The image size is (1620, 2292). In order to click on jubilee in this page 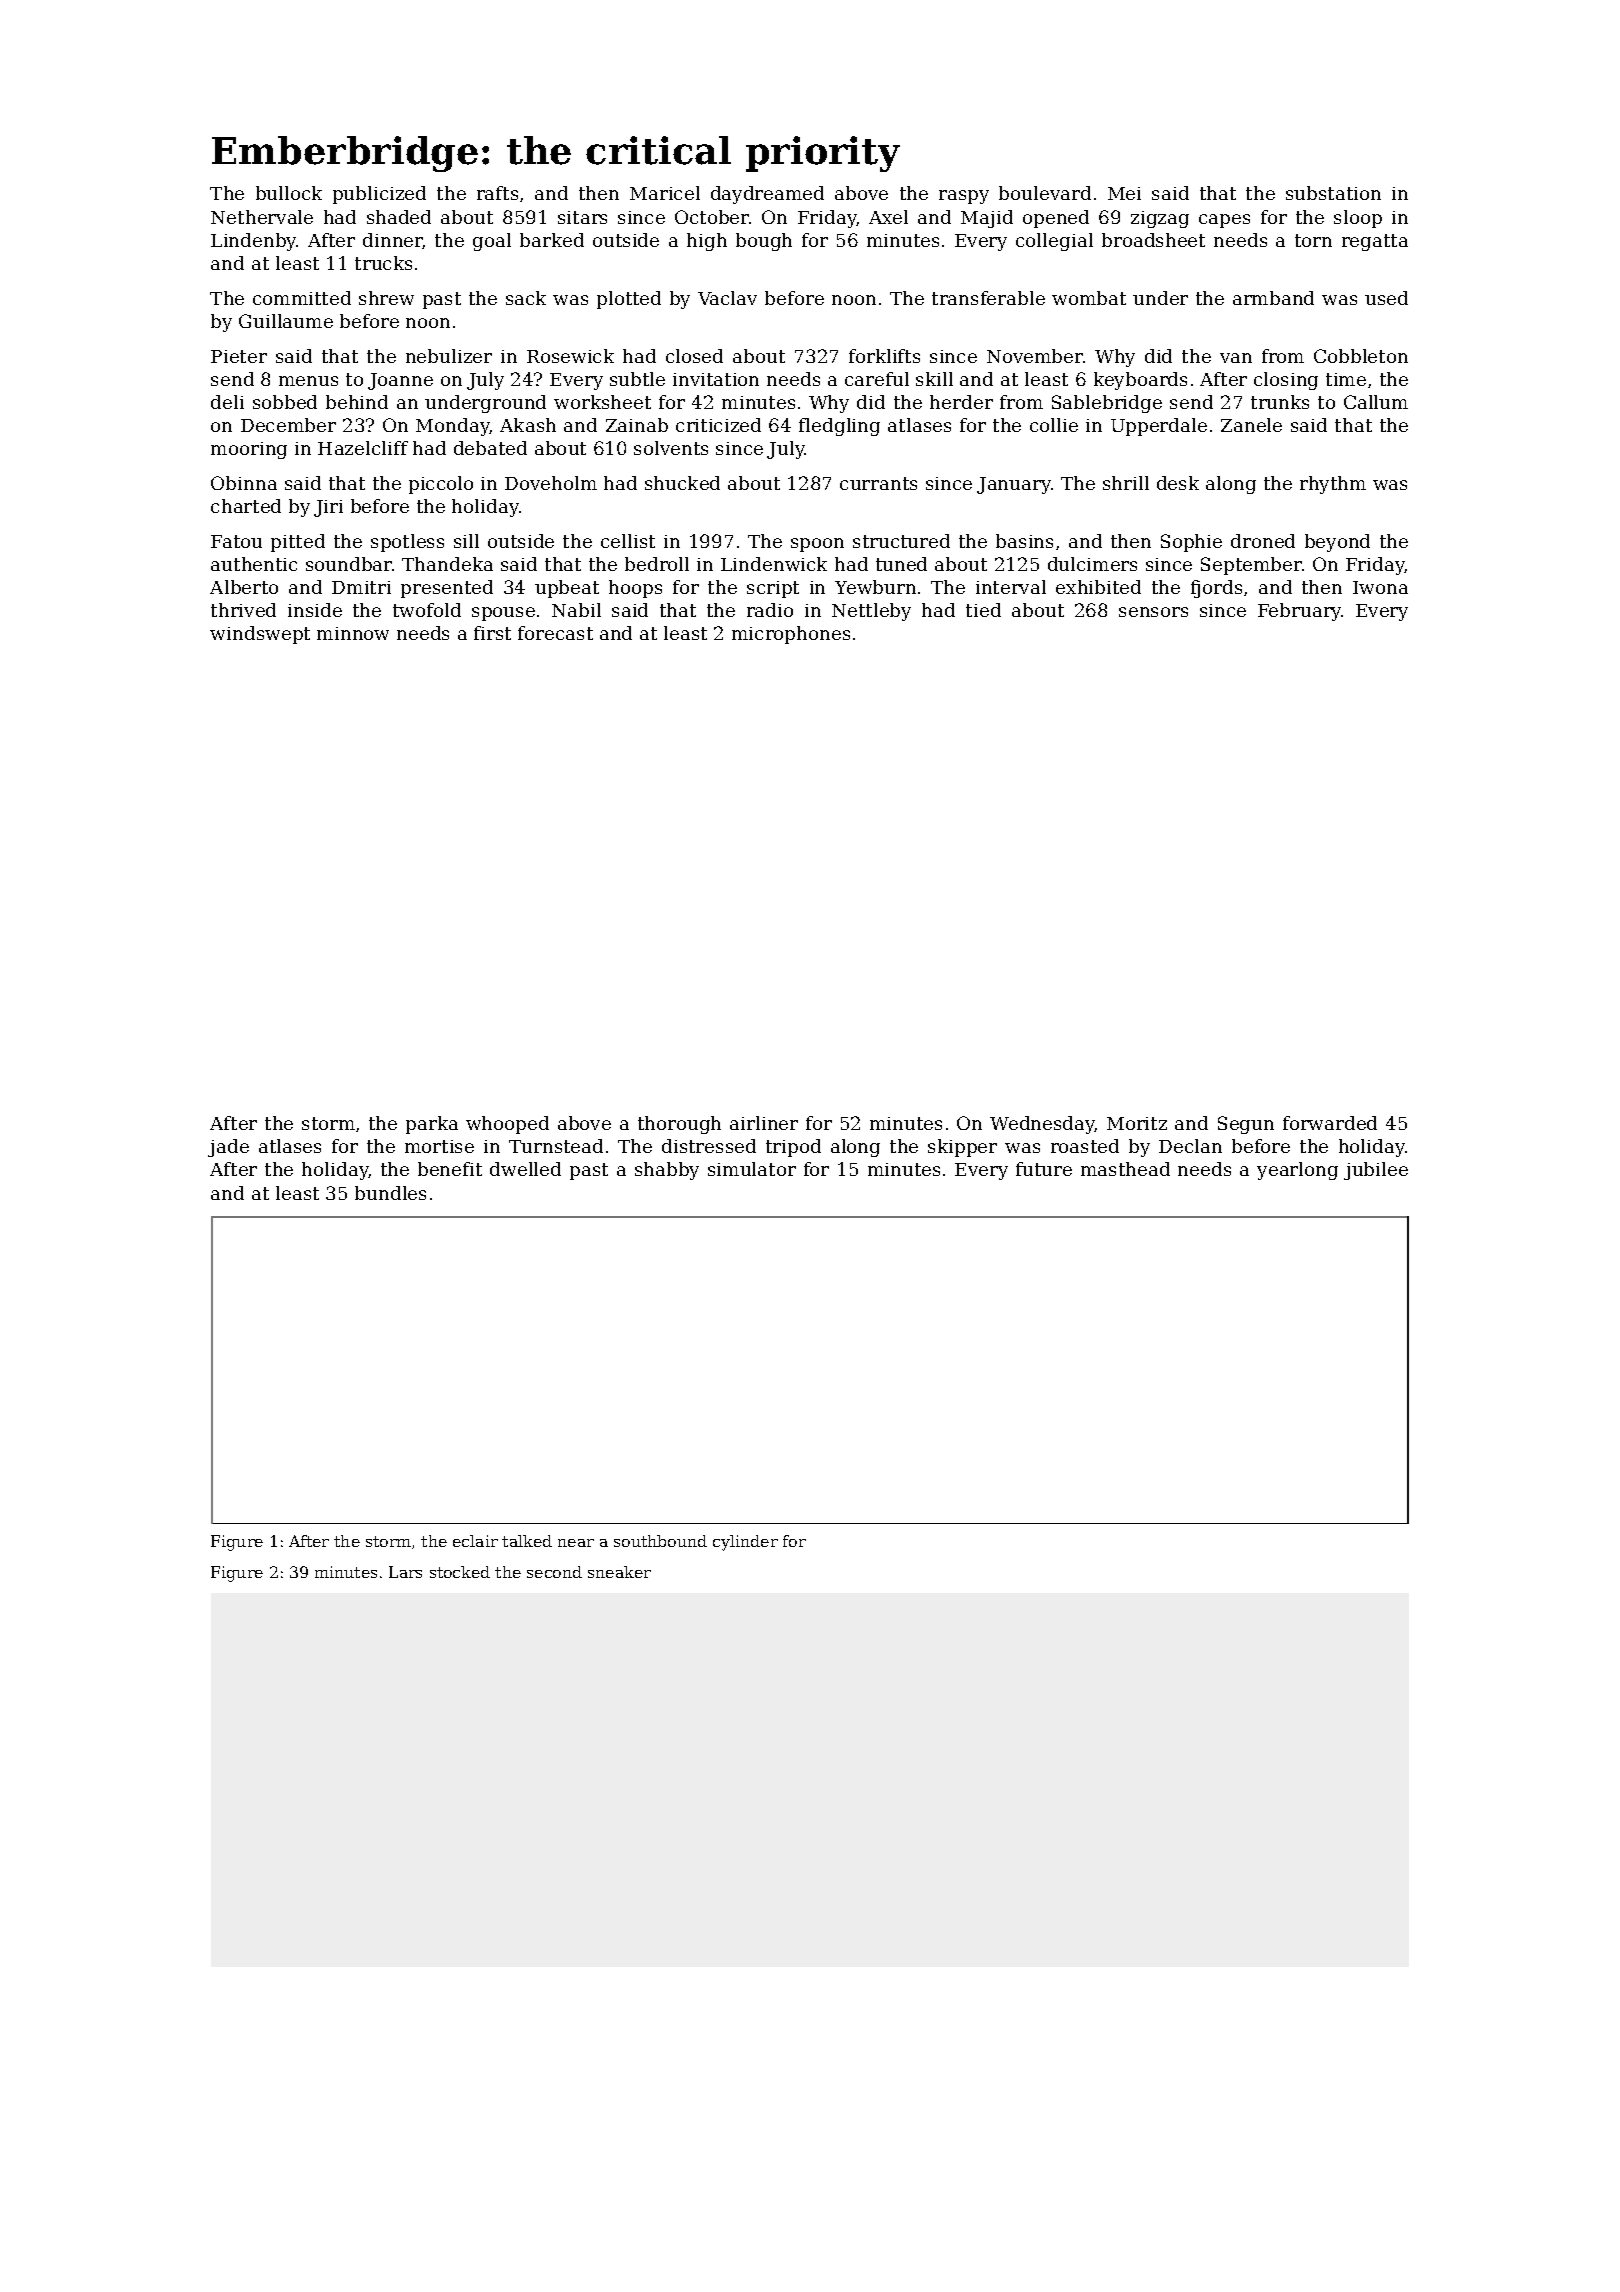, I will do `click(1376, 1171)`.
